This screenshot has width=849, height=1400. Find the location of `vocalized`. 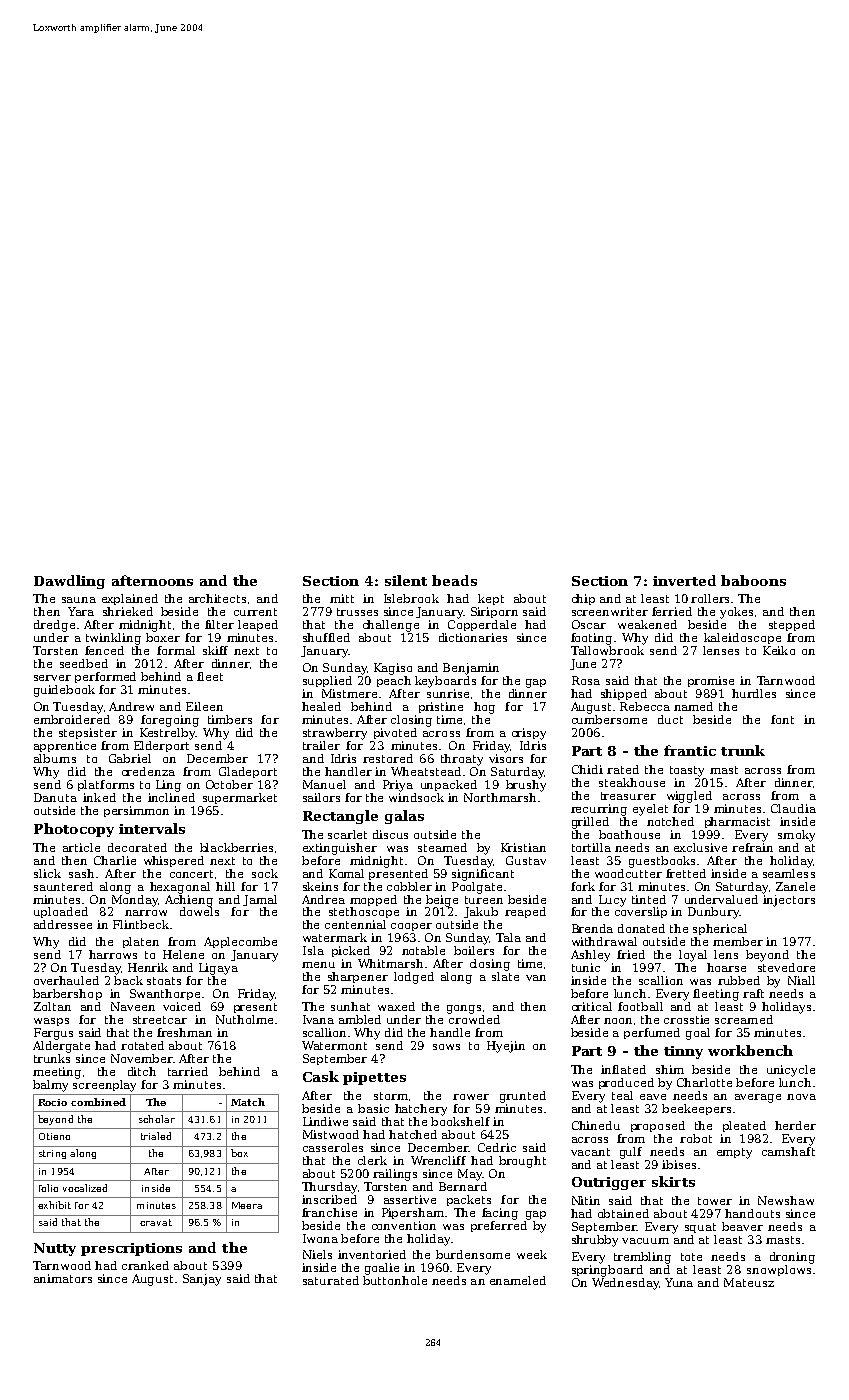

vocalized is located at coordinates (85, 1188).
